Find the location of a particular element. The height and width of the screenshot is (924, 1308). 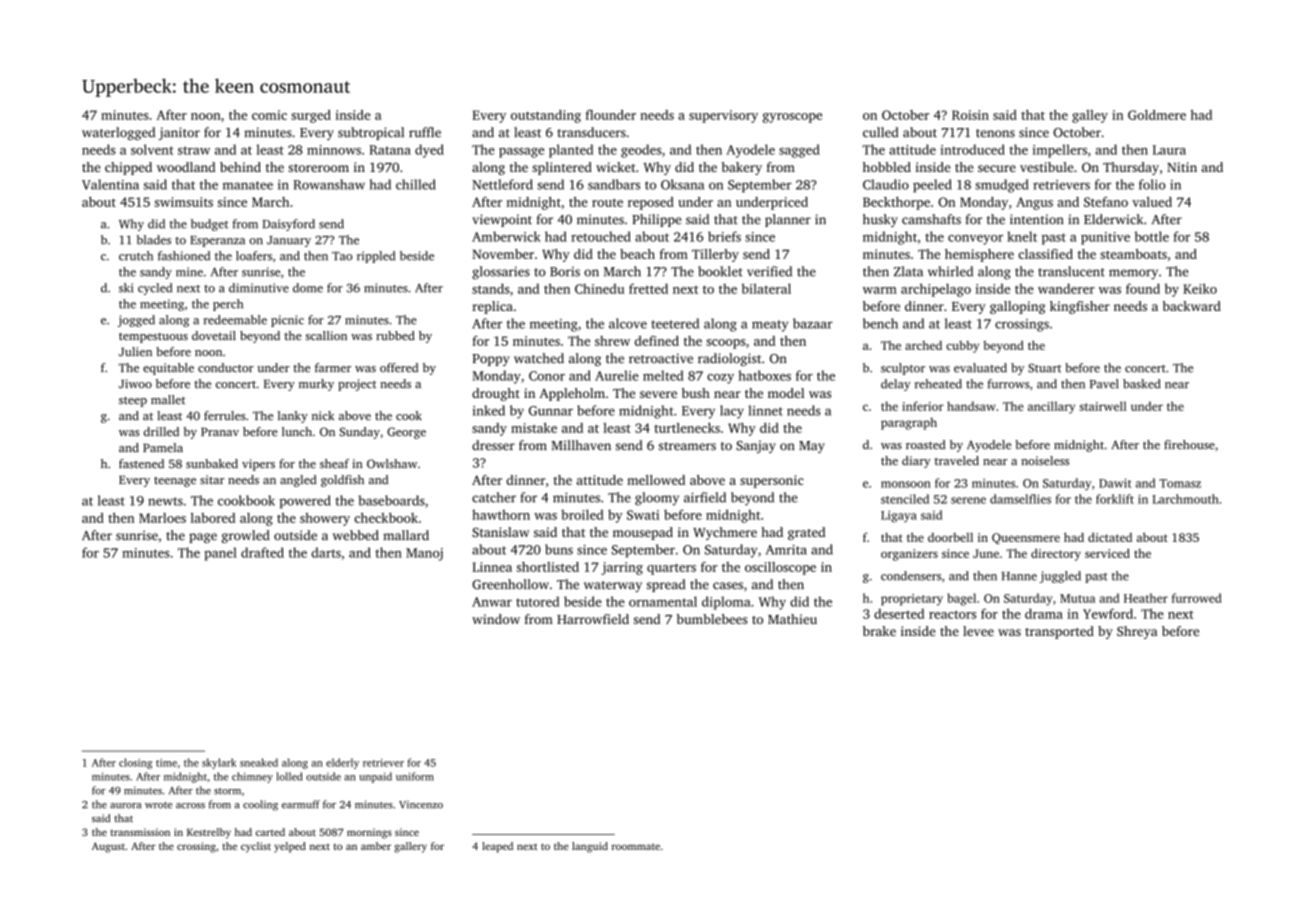

leaped is located at coordinates (497, 847).
